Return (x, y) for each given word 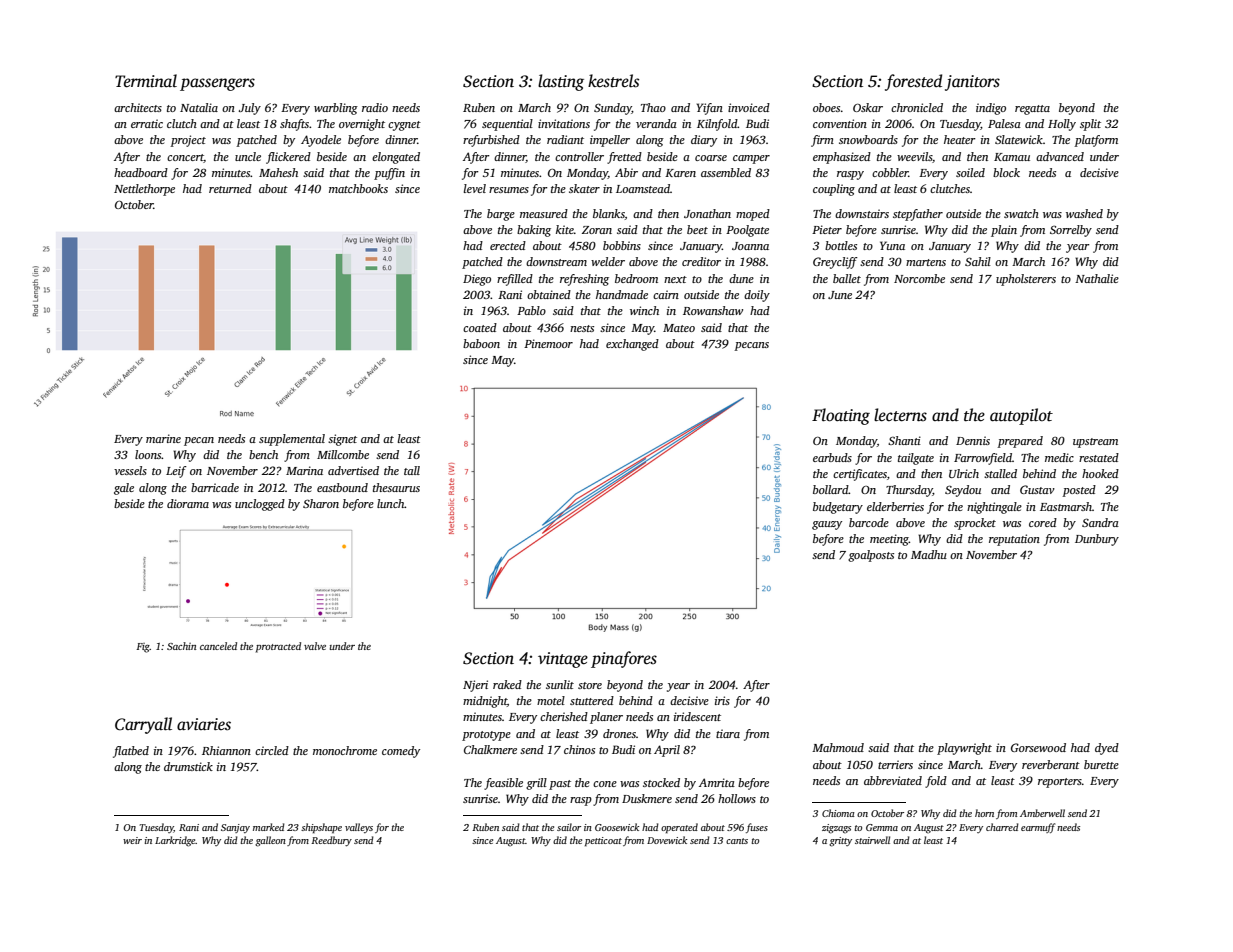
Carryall (143, 725)
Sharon (321, 503)
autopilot (1021, 416)
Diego (477, 280)
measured (544, 213)
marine (163, 438)
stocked (661, 782)
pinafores (624, 659)
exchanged (632, 345)
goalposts (871, 556)
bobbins (622, 245)
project (188, 141)
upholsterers (1026, 280)
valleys (359, 828)
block (1006, 172)
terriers (895, 764)
